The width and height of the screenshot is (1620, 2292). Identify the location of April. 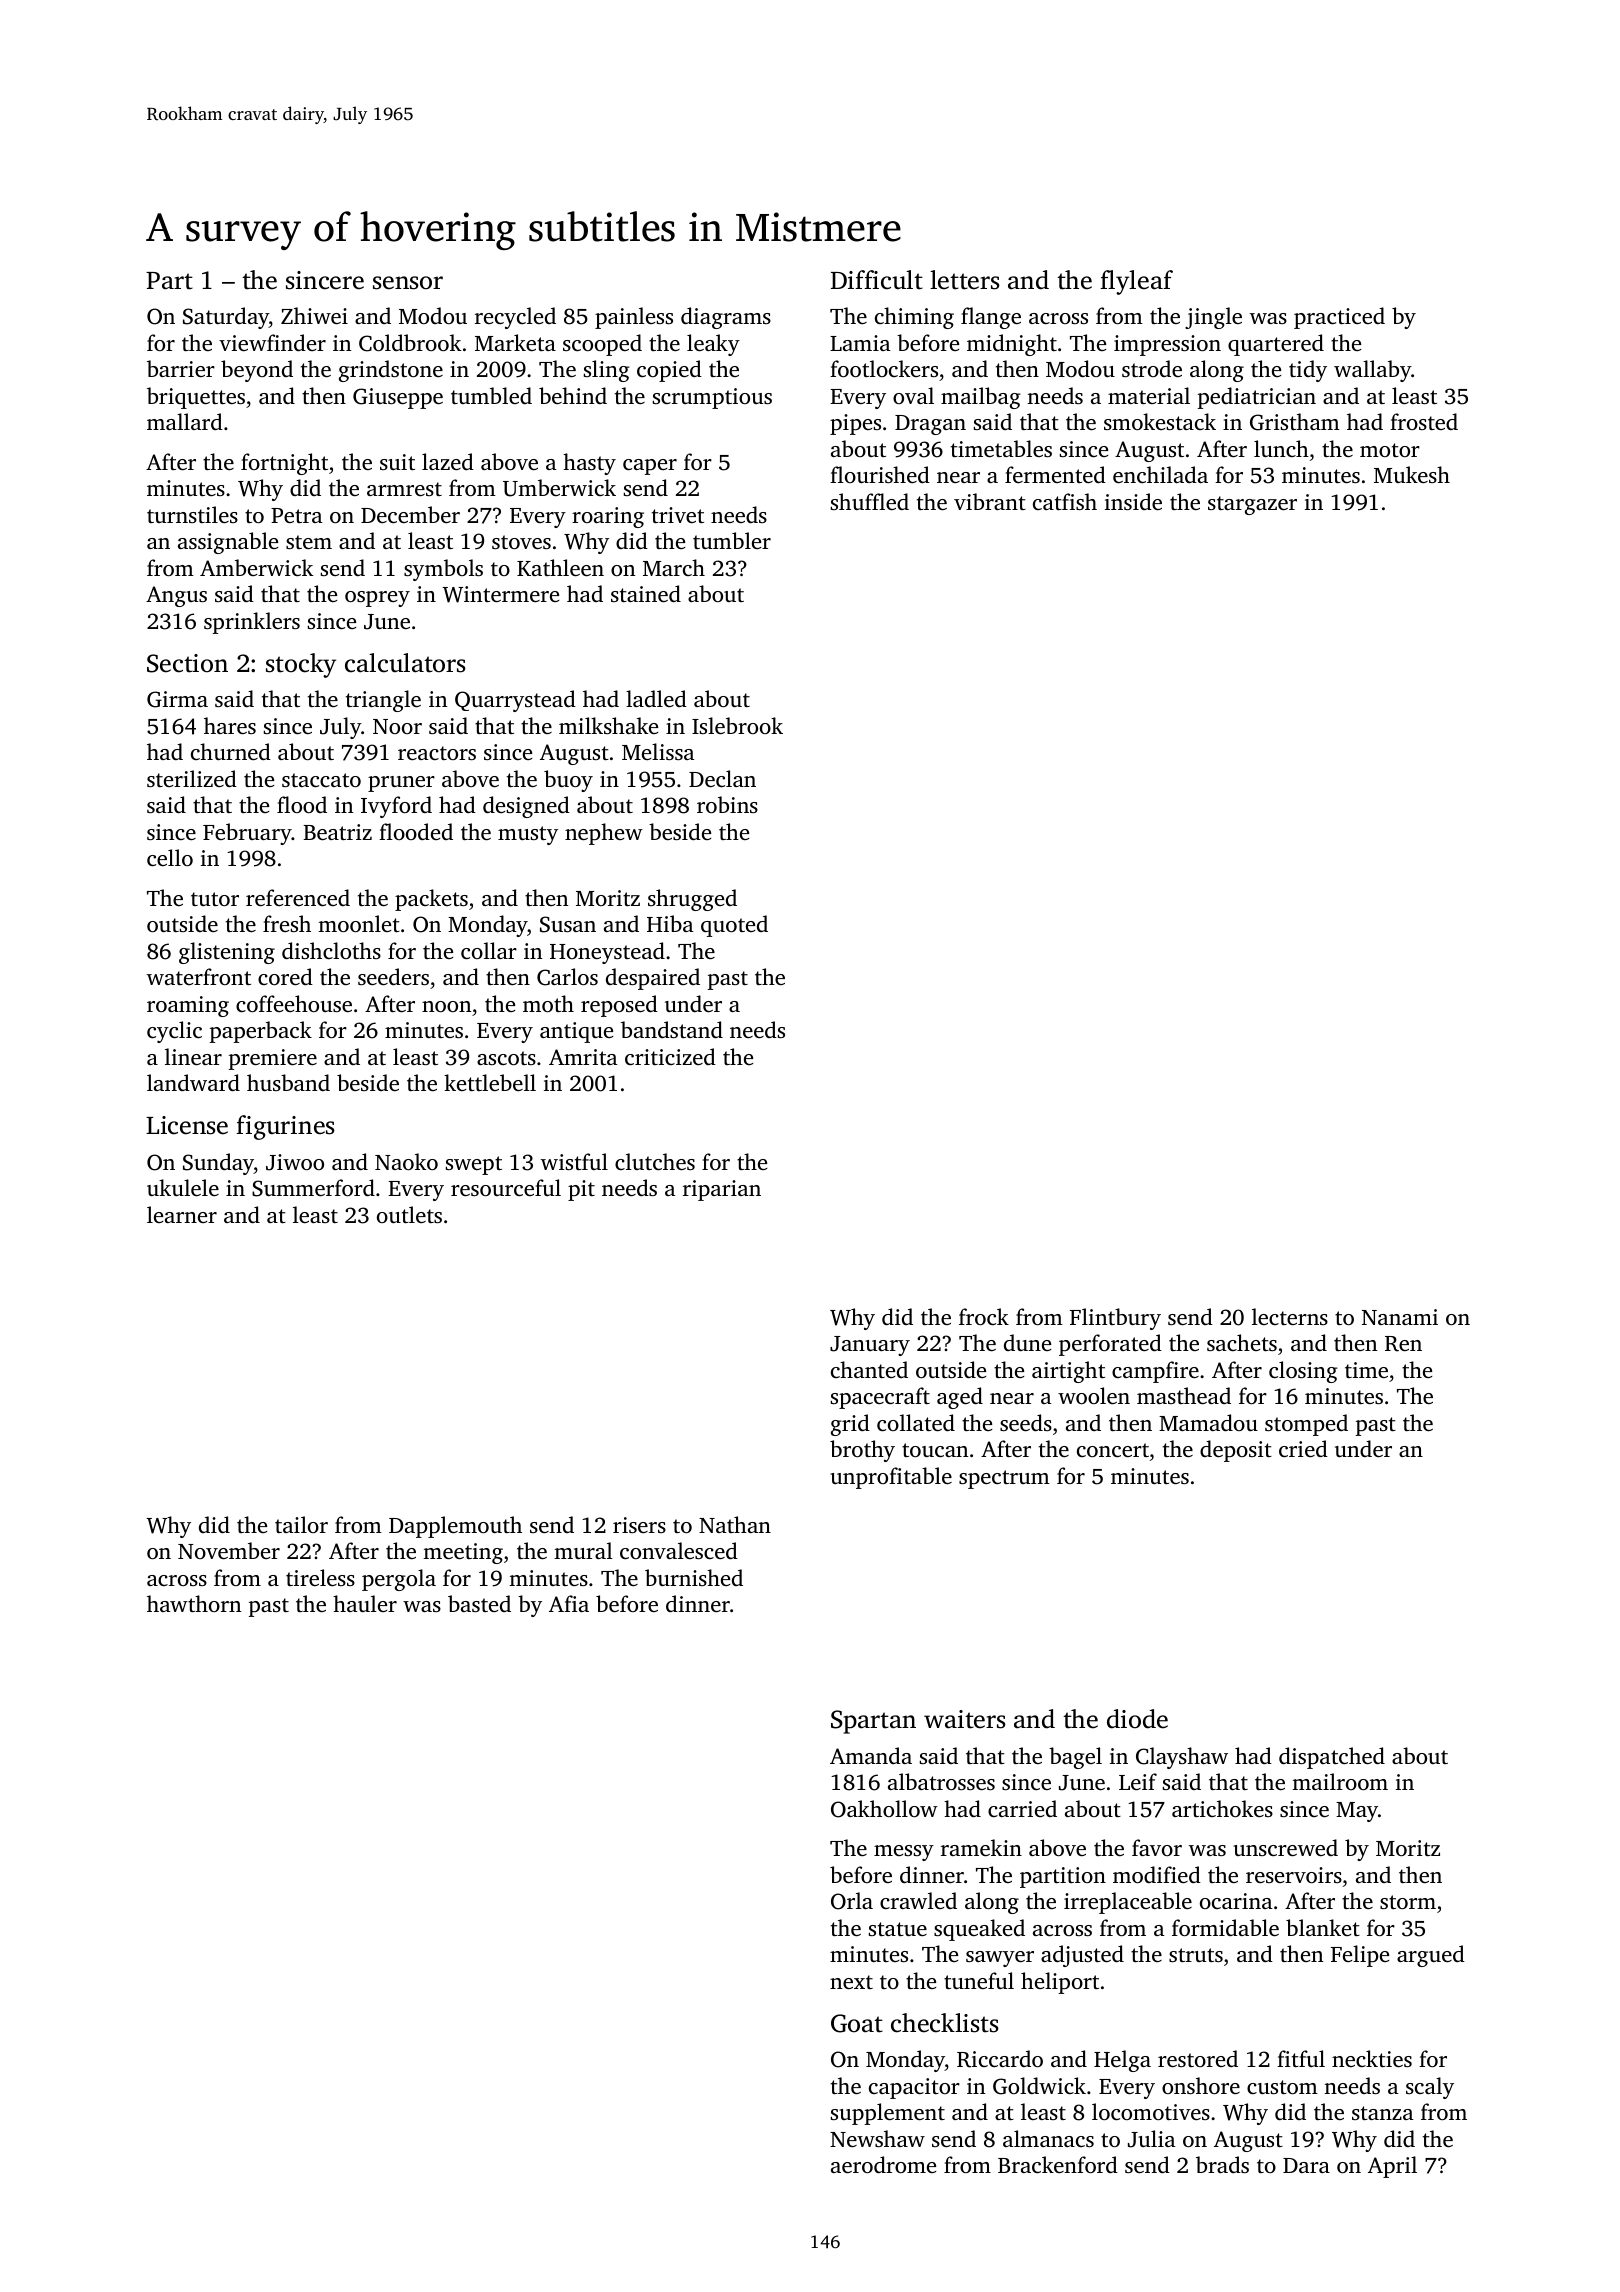
(1392, 2167).
